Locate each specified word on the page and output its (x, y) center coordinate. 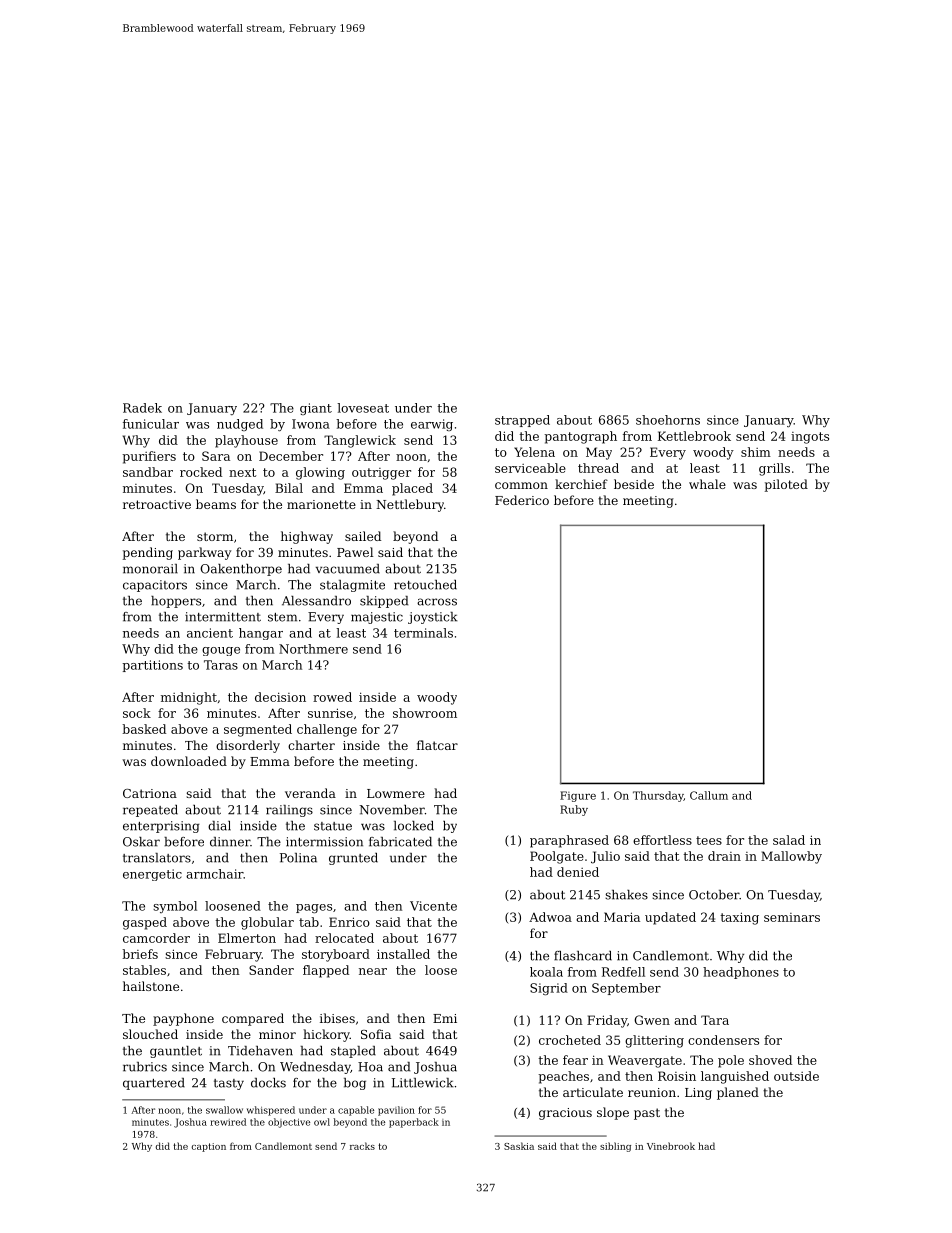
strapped (522, 421)
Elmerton (247, 938)
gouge (221, 651)
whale (707, 484)
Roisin (677, 1076)
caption (209, 1147)
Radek (142, 408)
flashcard (583, 956)
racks (362, 1146)
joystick (432, 618)
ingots (810, 438)
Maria (622, 917)
